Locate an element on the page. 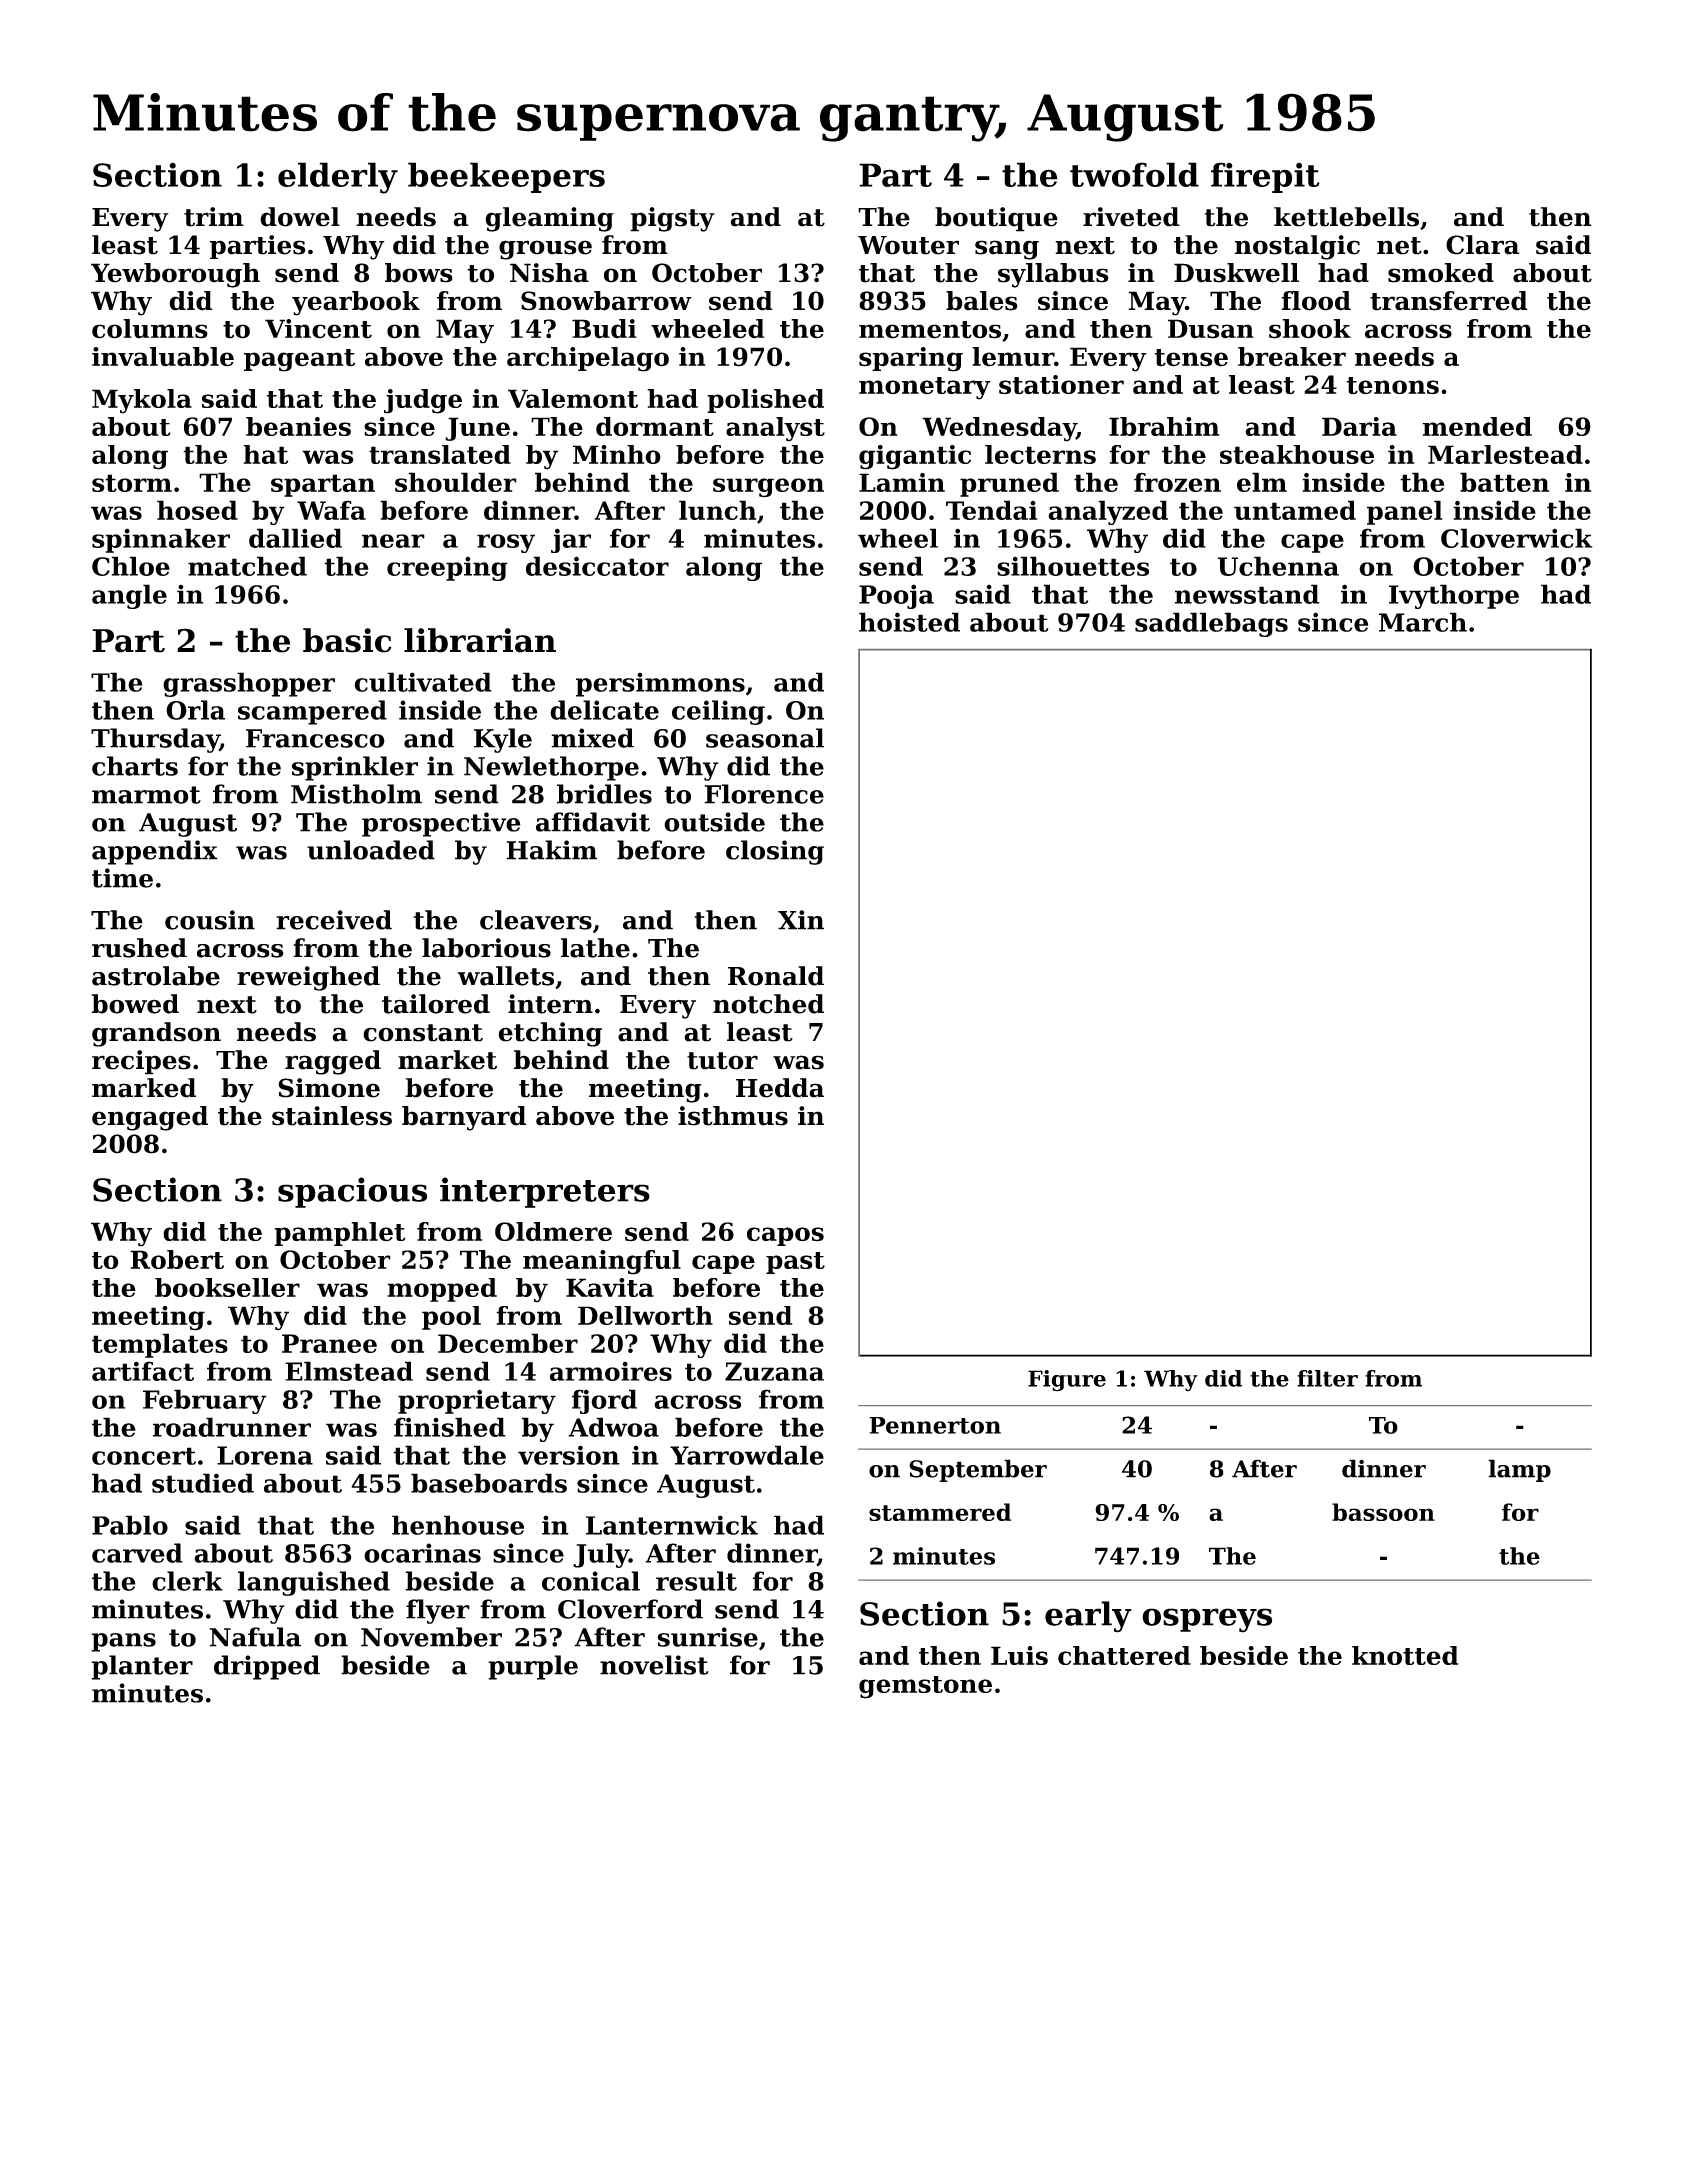 The width and height of the document is (1683, 2178). stainless is located at coordinates (332, 1116).
